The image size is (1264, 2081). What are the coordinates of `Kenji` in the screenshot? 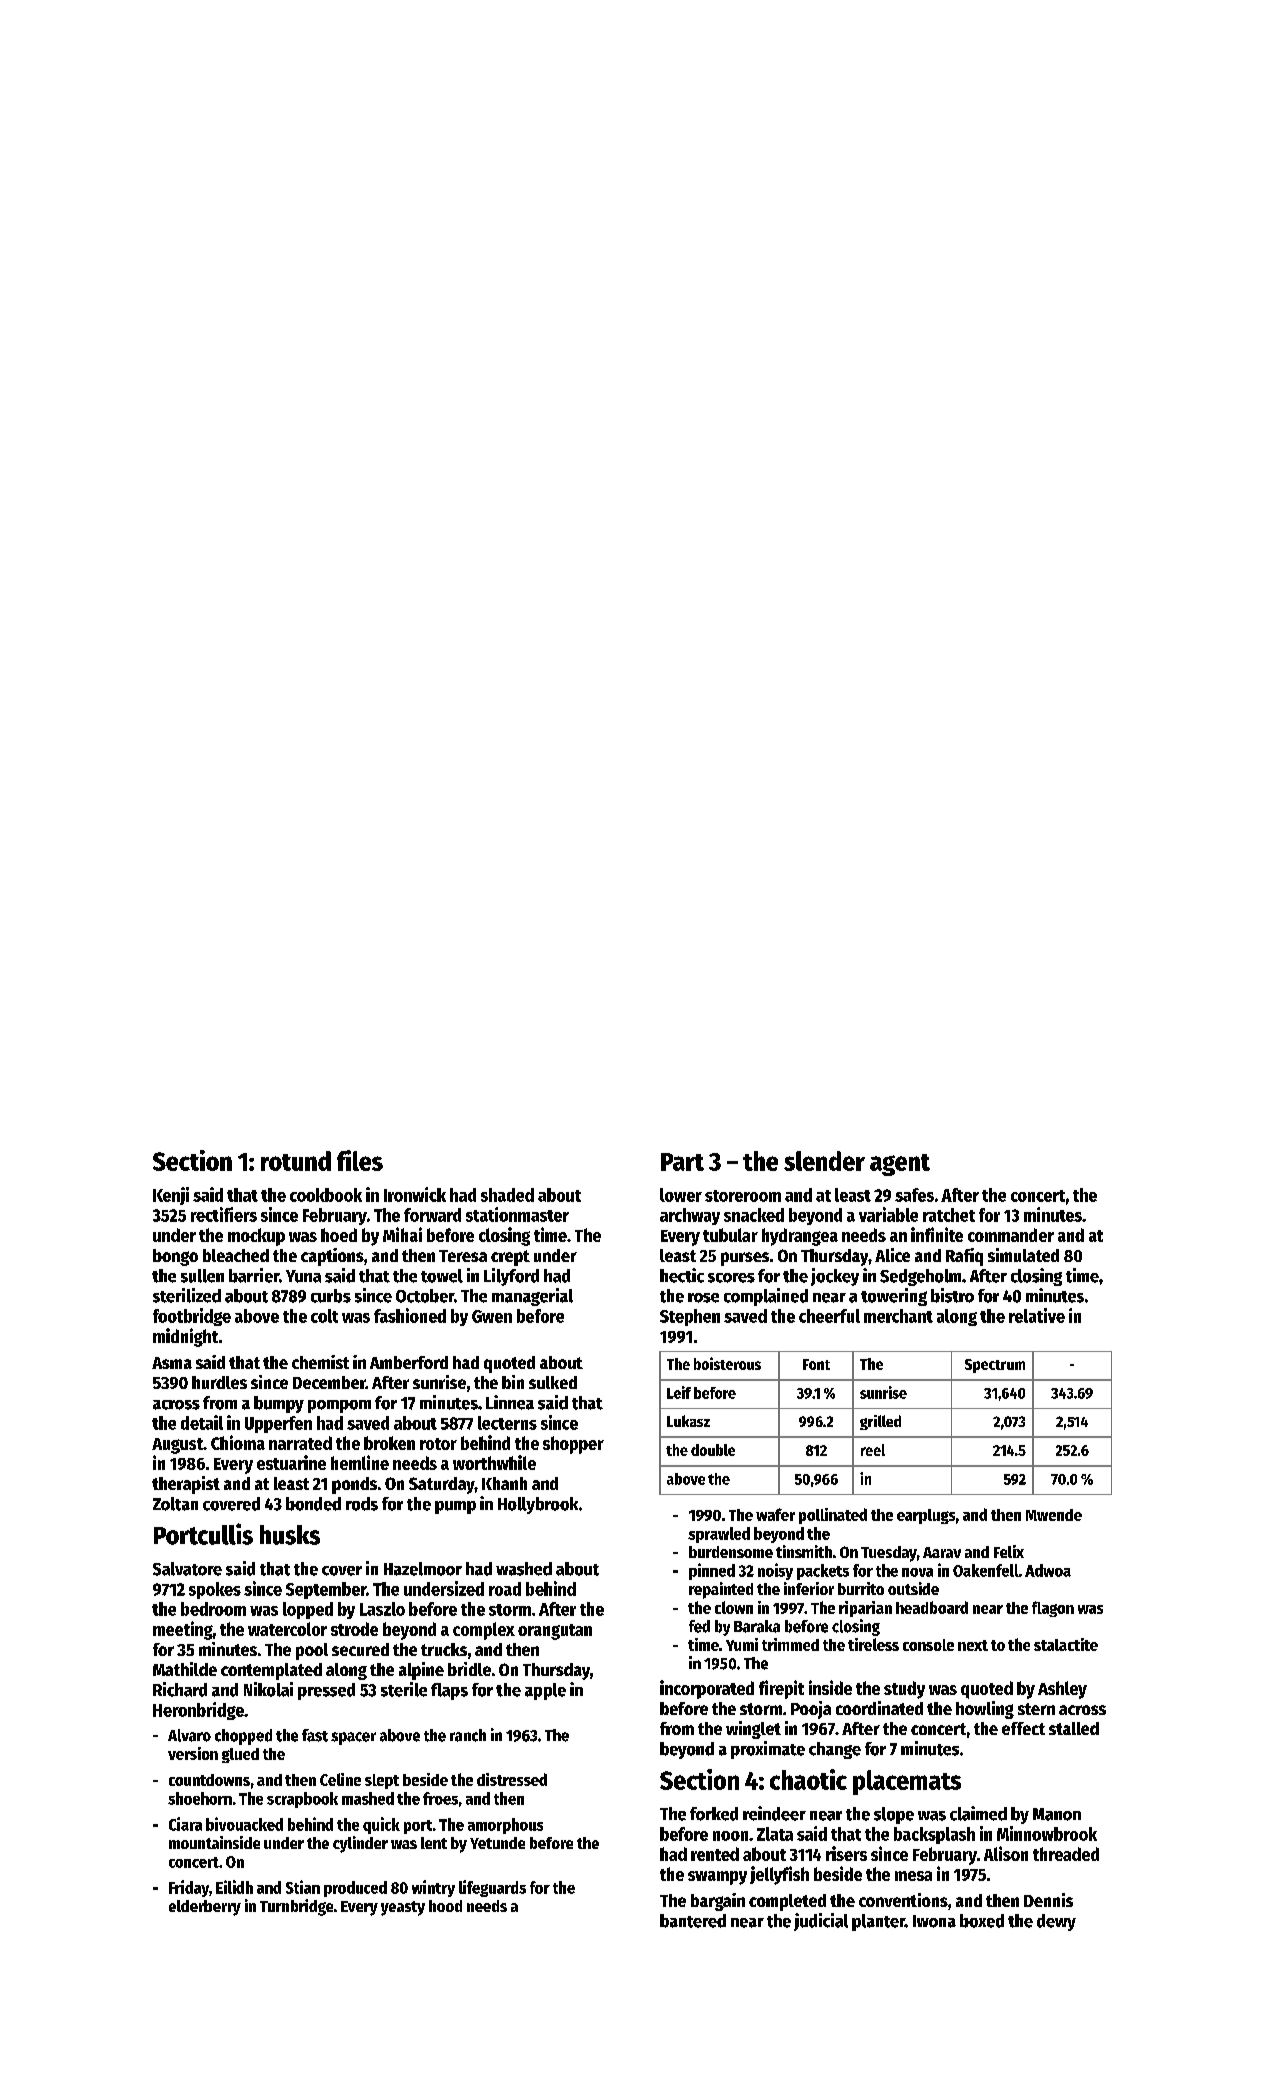 It's located at (171, 1196).
